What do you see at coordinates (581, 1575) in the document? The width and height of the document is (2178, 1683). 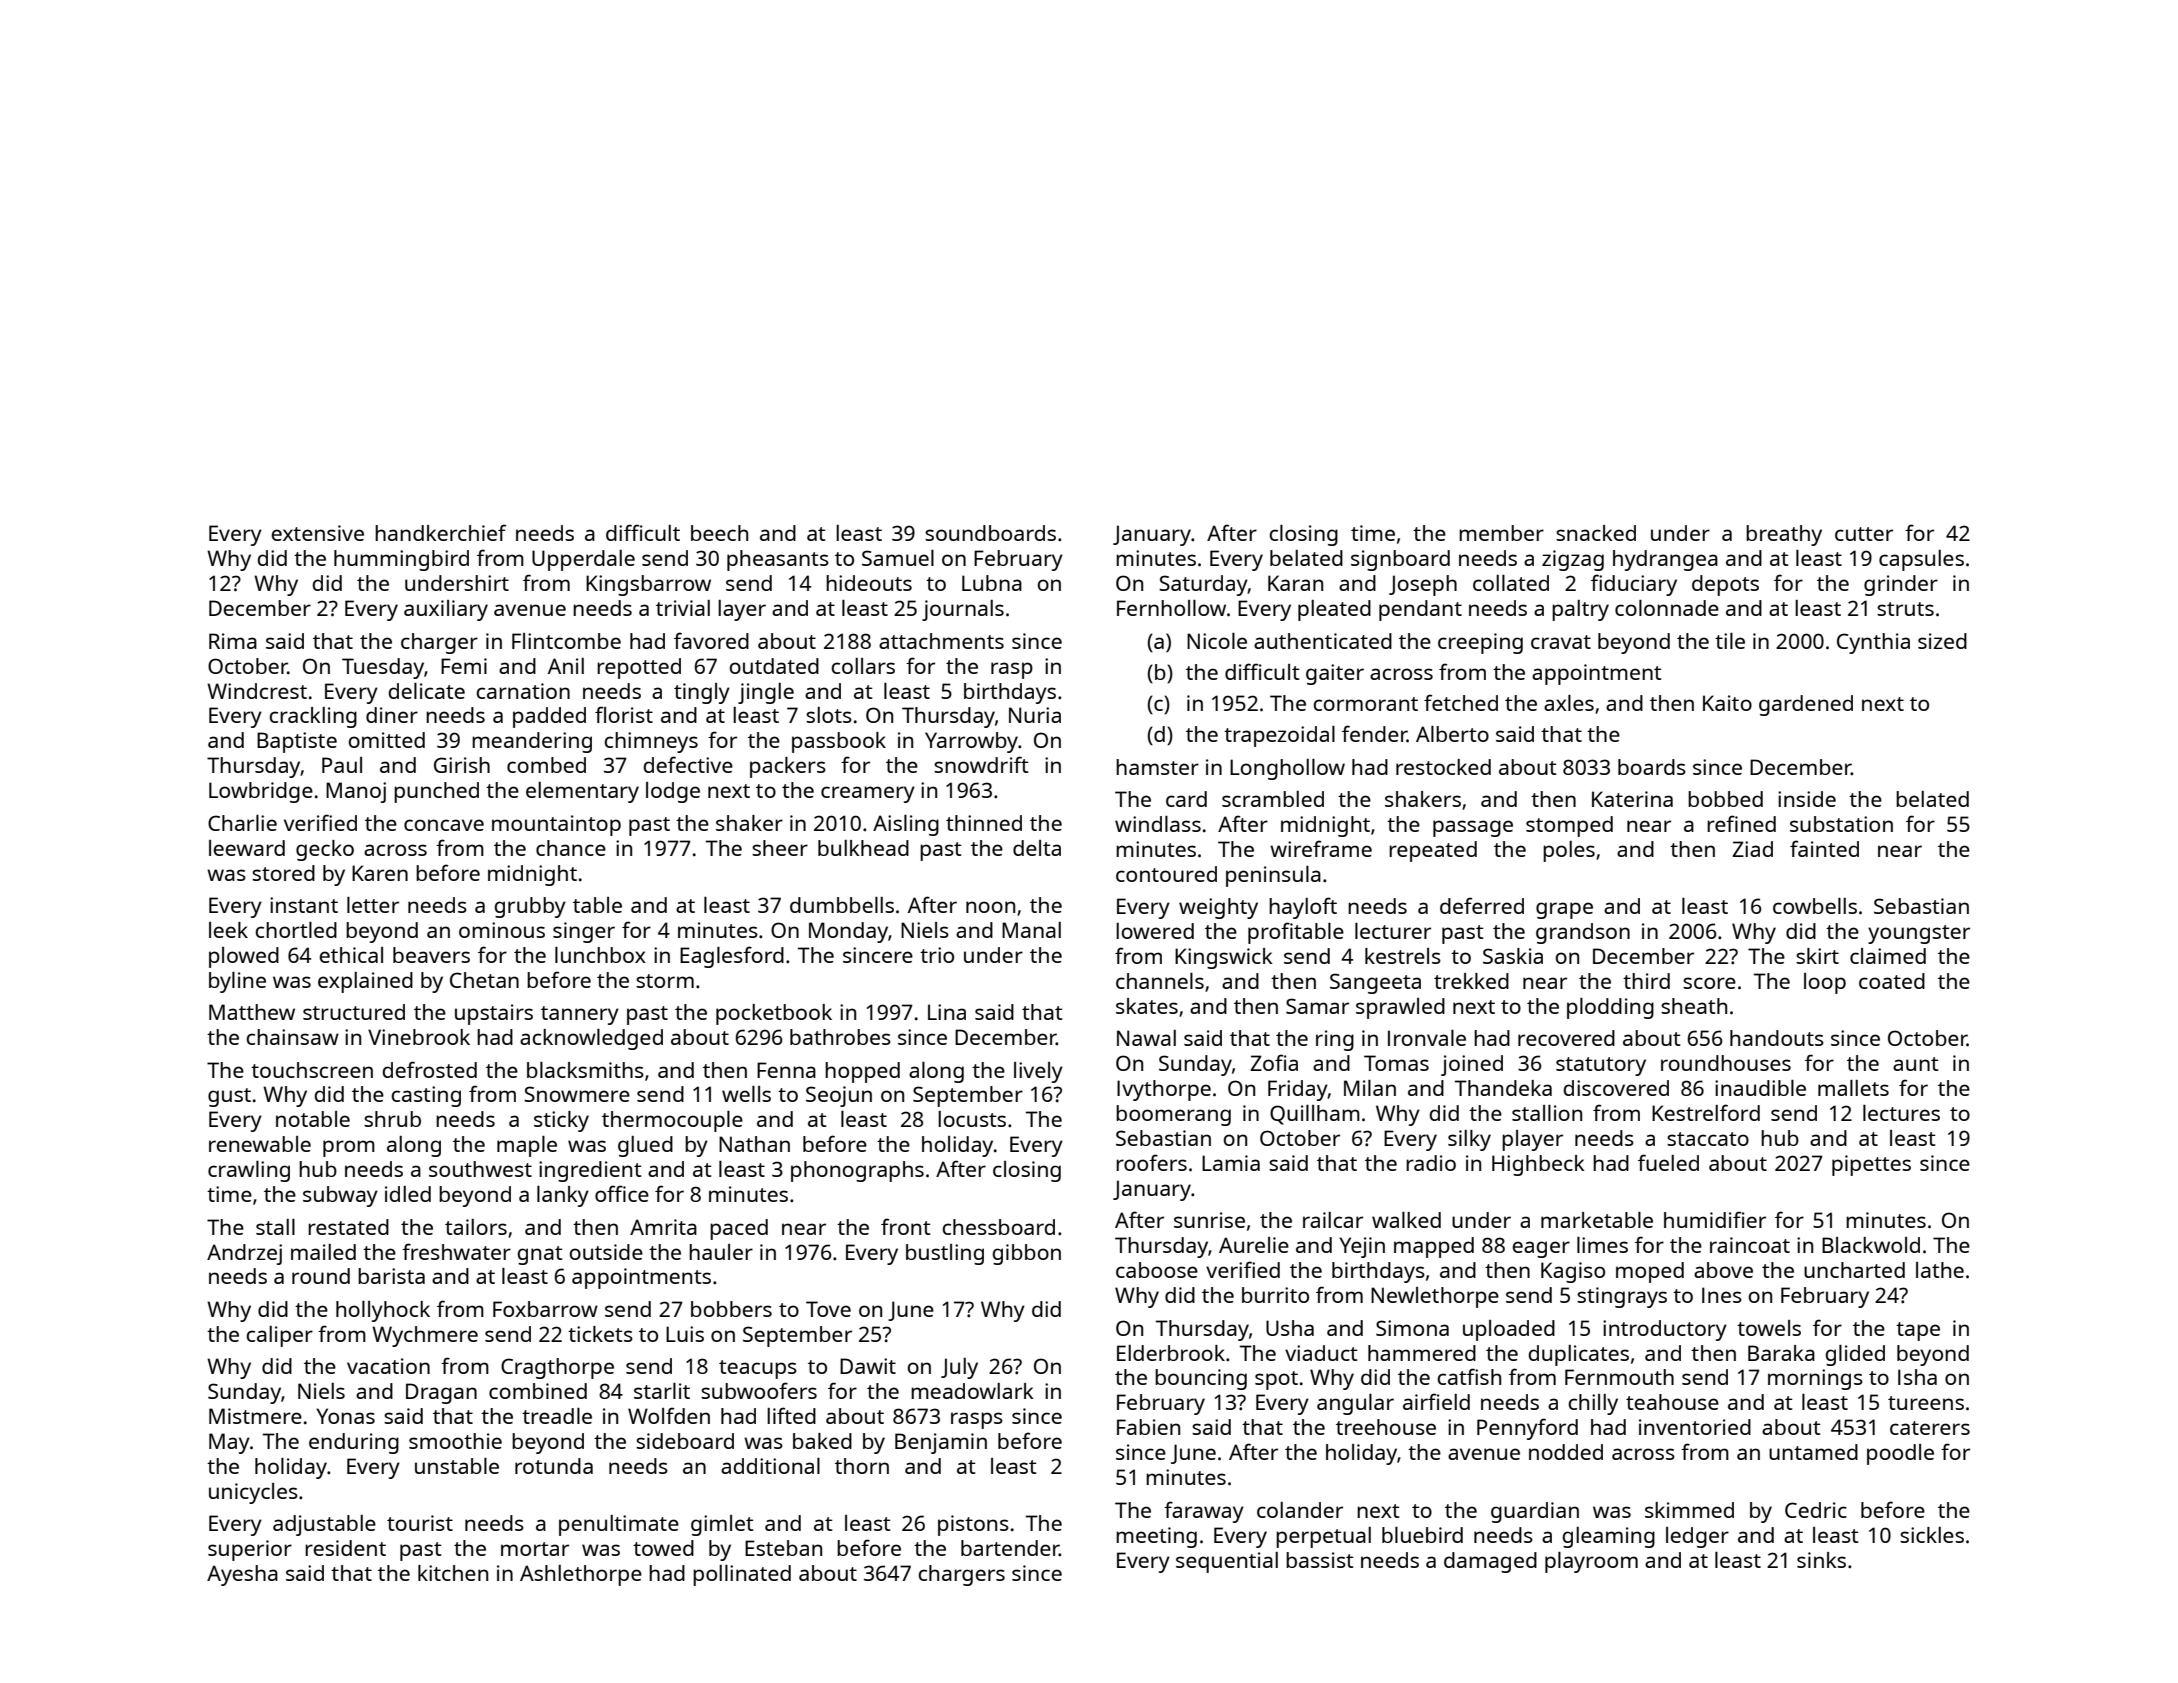 I see `Ashlethorpe` at bounding box center [581, 1575].
